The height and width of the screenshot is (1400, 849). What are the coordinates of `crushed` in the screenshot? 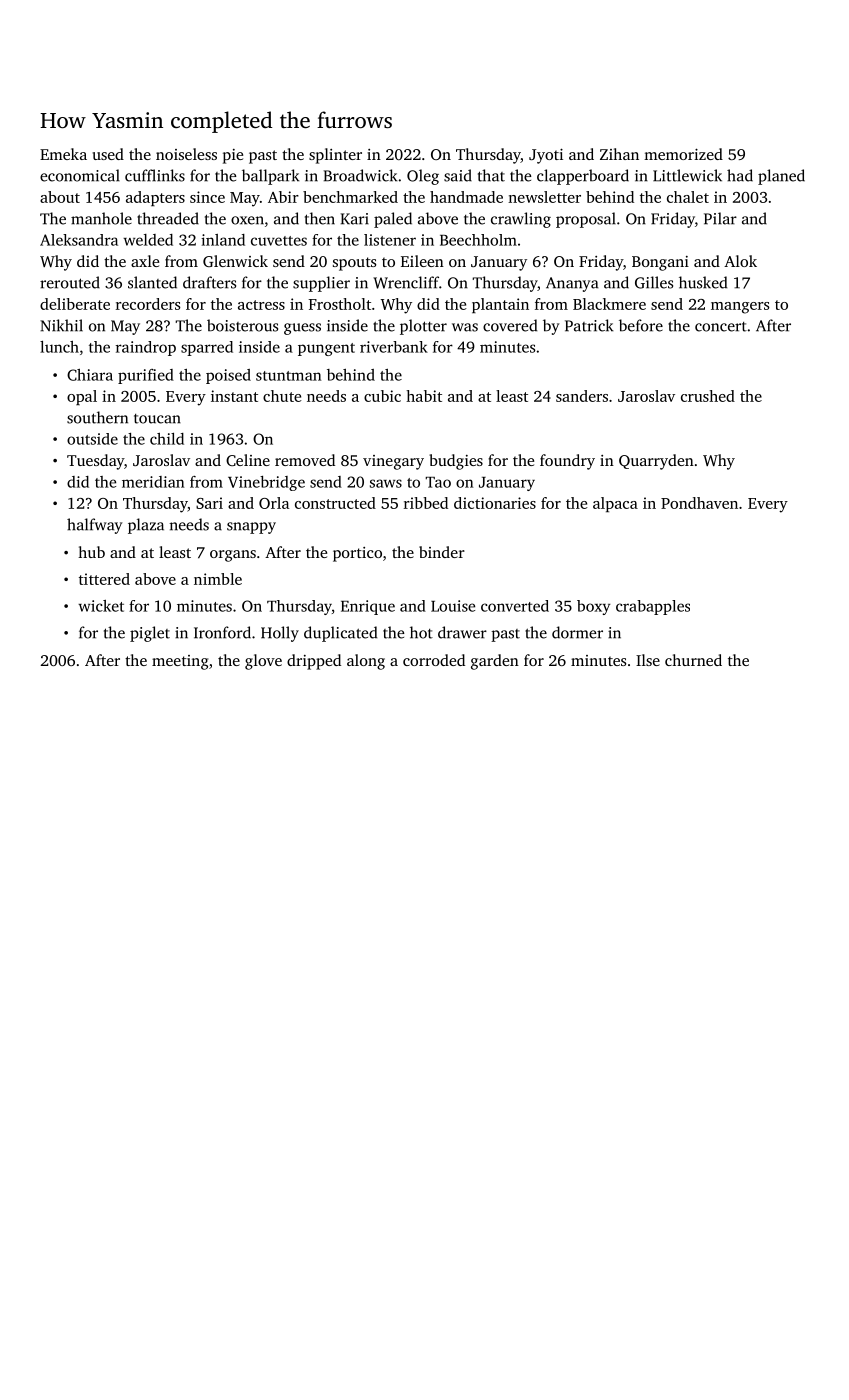 It's located at (708, 396).
